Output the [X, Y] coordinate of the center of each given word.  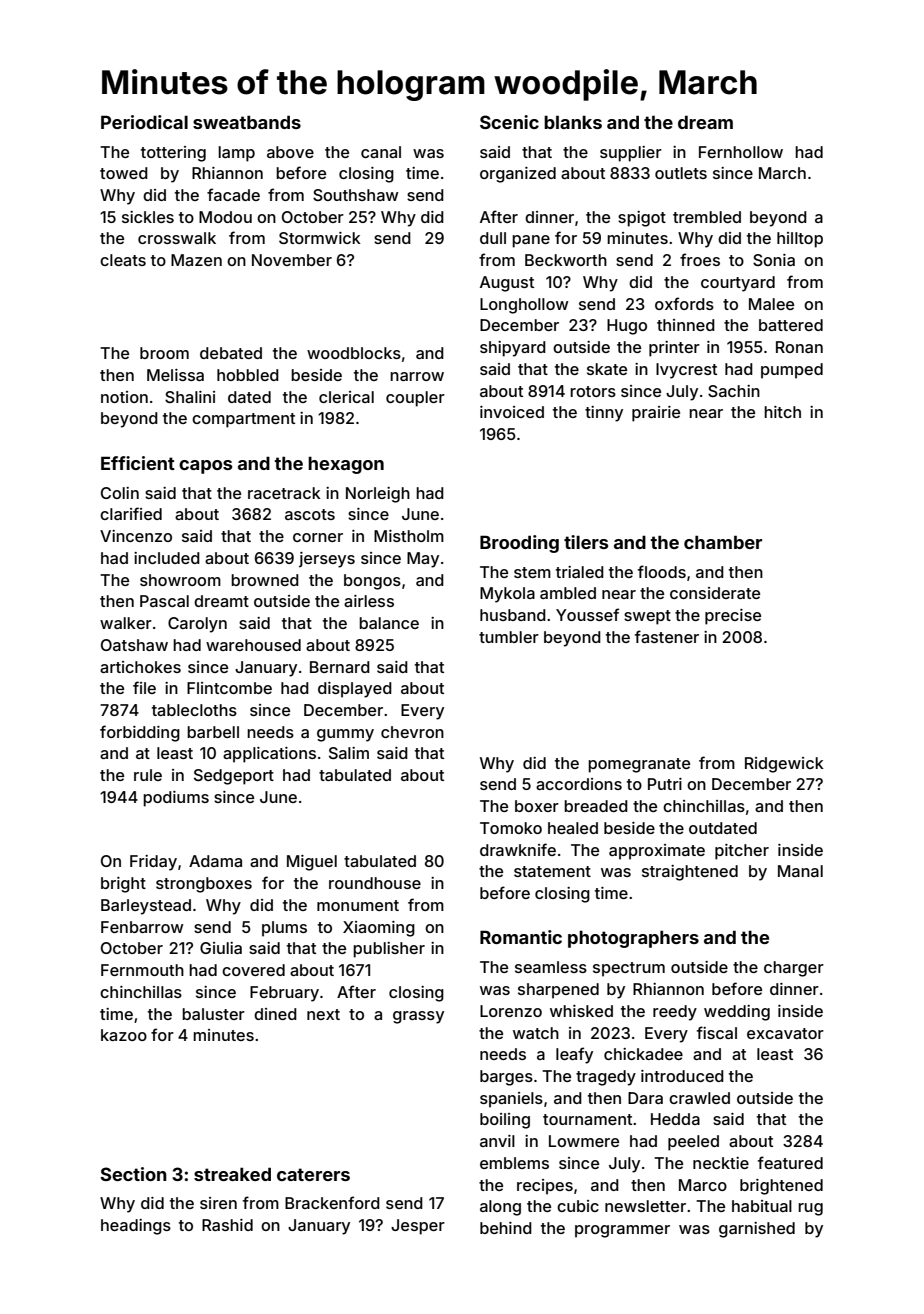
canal [381, 152]
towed [124, 173]
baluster [213, 1014]
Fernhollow [741, 152]
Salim [349, 753]
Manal [800, 871]
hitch [782, 412]
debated [231, 353]
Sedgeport [234, 777]
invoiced [512, 412]
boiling [505, 1121]
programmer [622, 1231]
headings [136, 1227]
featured [790, 1162]
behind [506, 1228]
